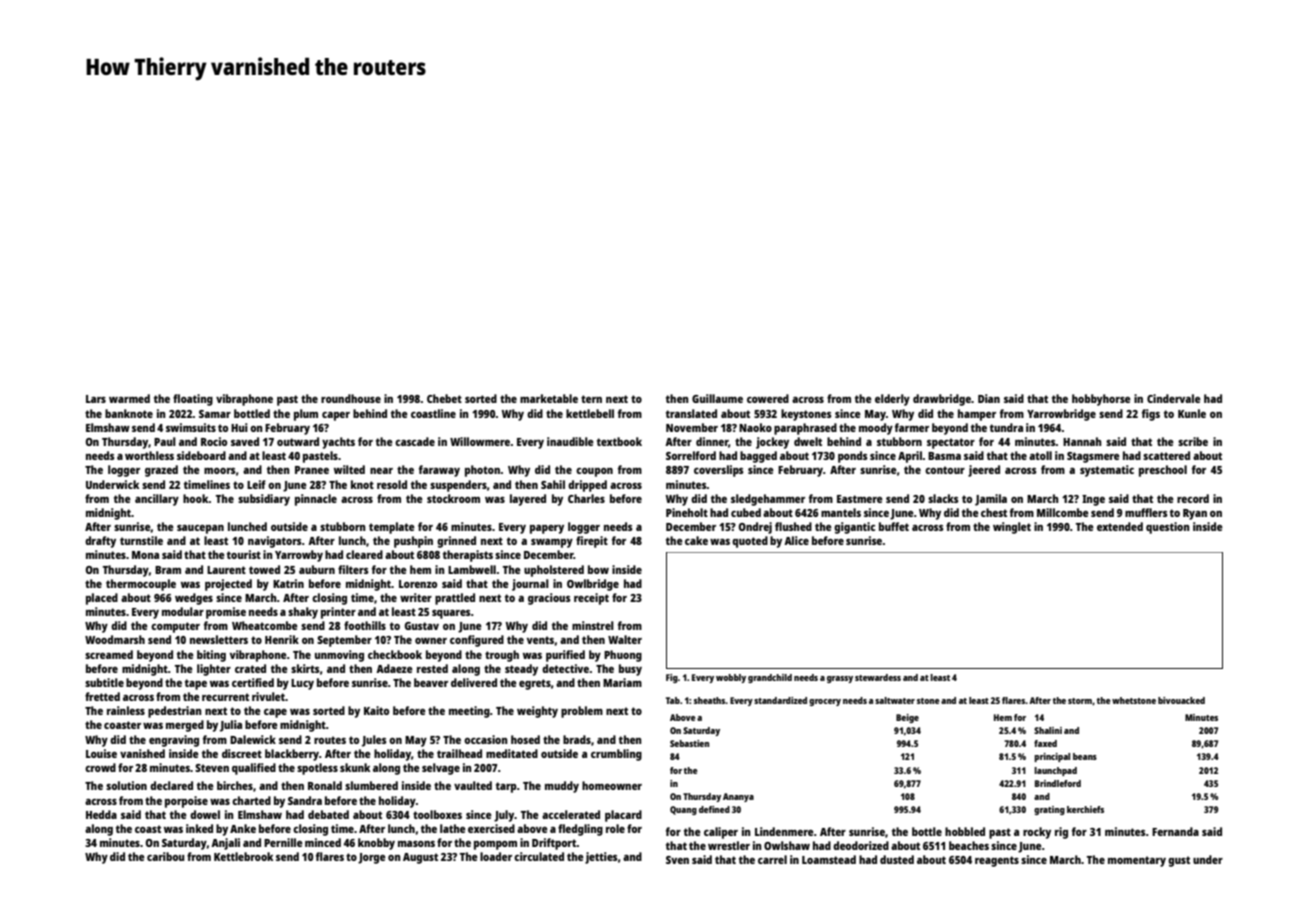 The image size is (1308, 924). Describe the element at coordinates (243, 856) in the page. I see `Kettlebrook` at that location.
